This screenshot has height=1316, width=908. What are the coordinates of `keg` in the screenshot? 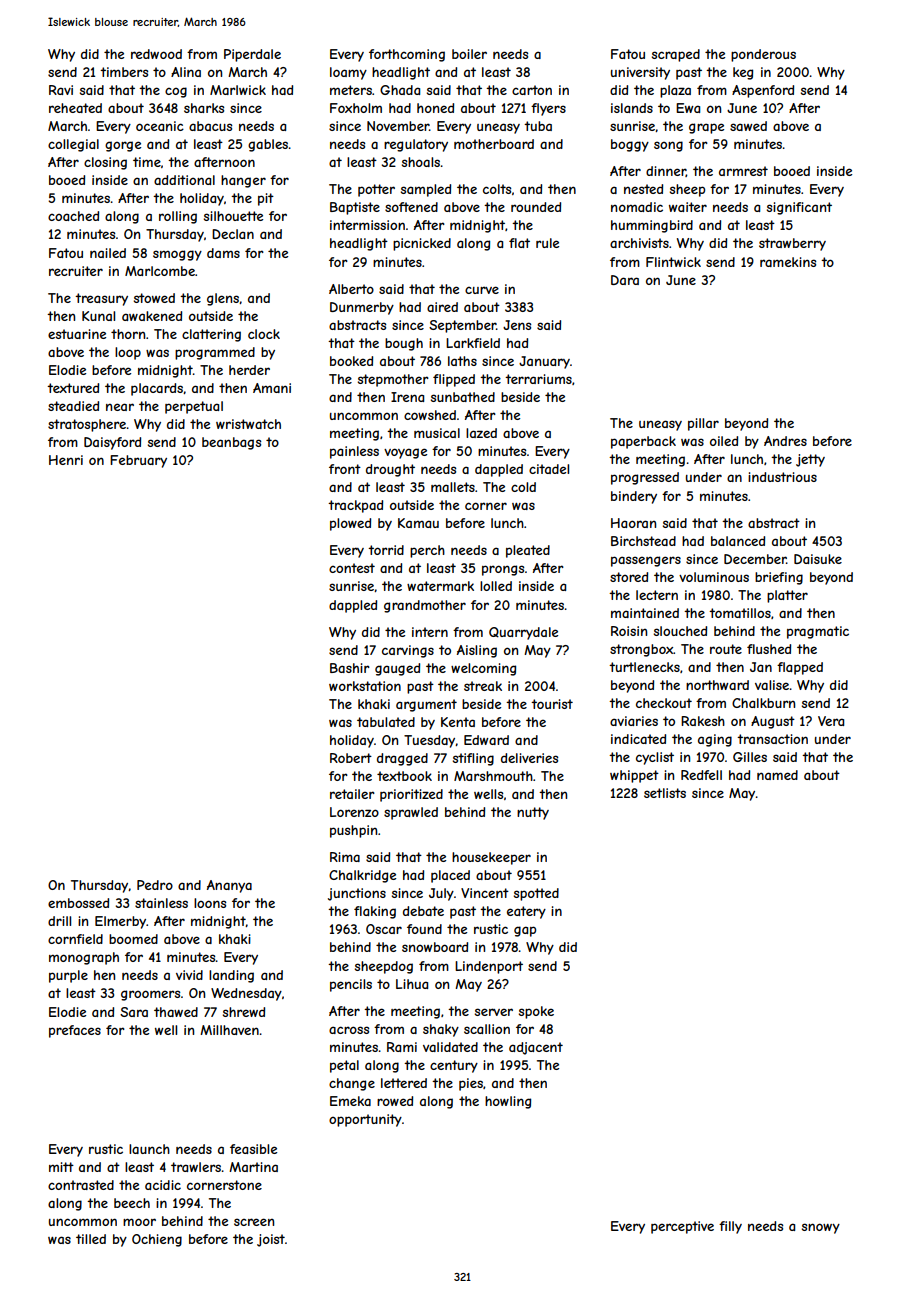 It's located at (743, 73).
